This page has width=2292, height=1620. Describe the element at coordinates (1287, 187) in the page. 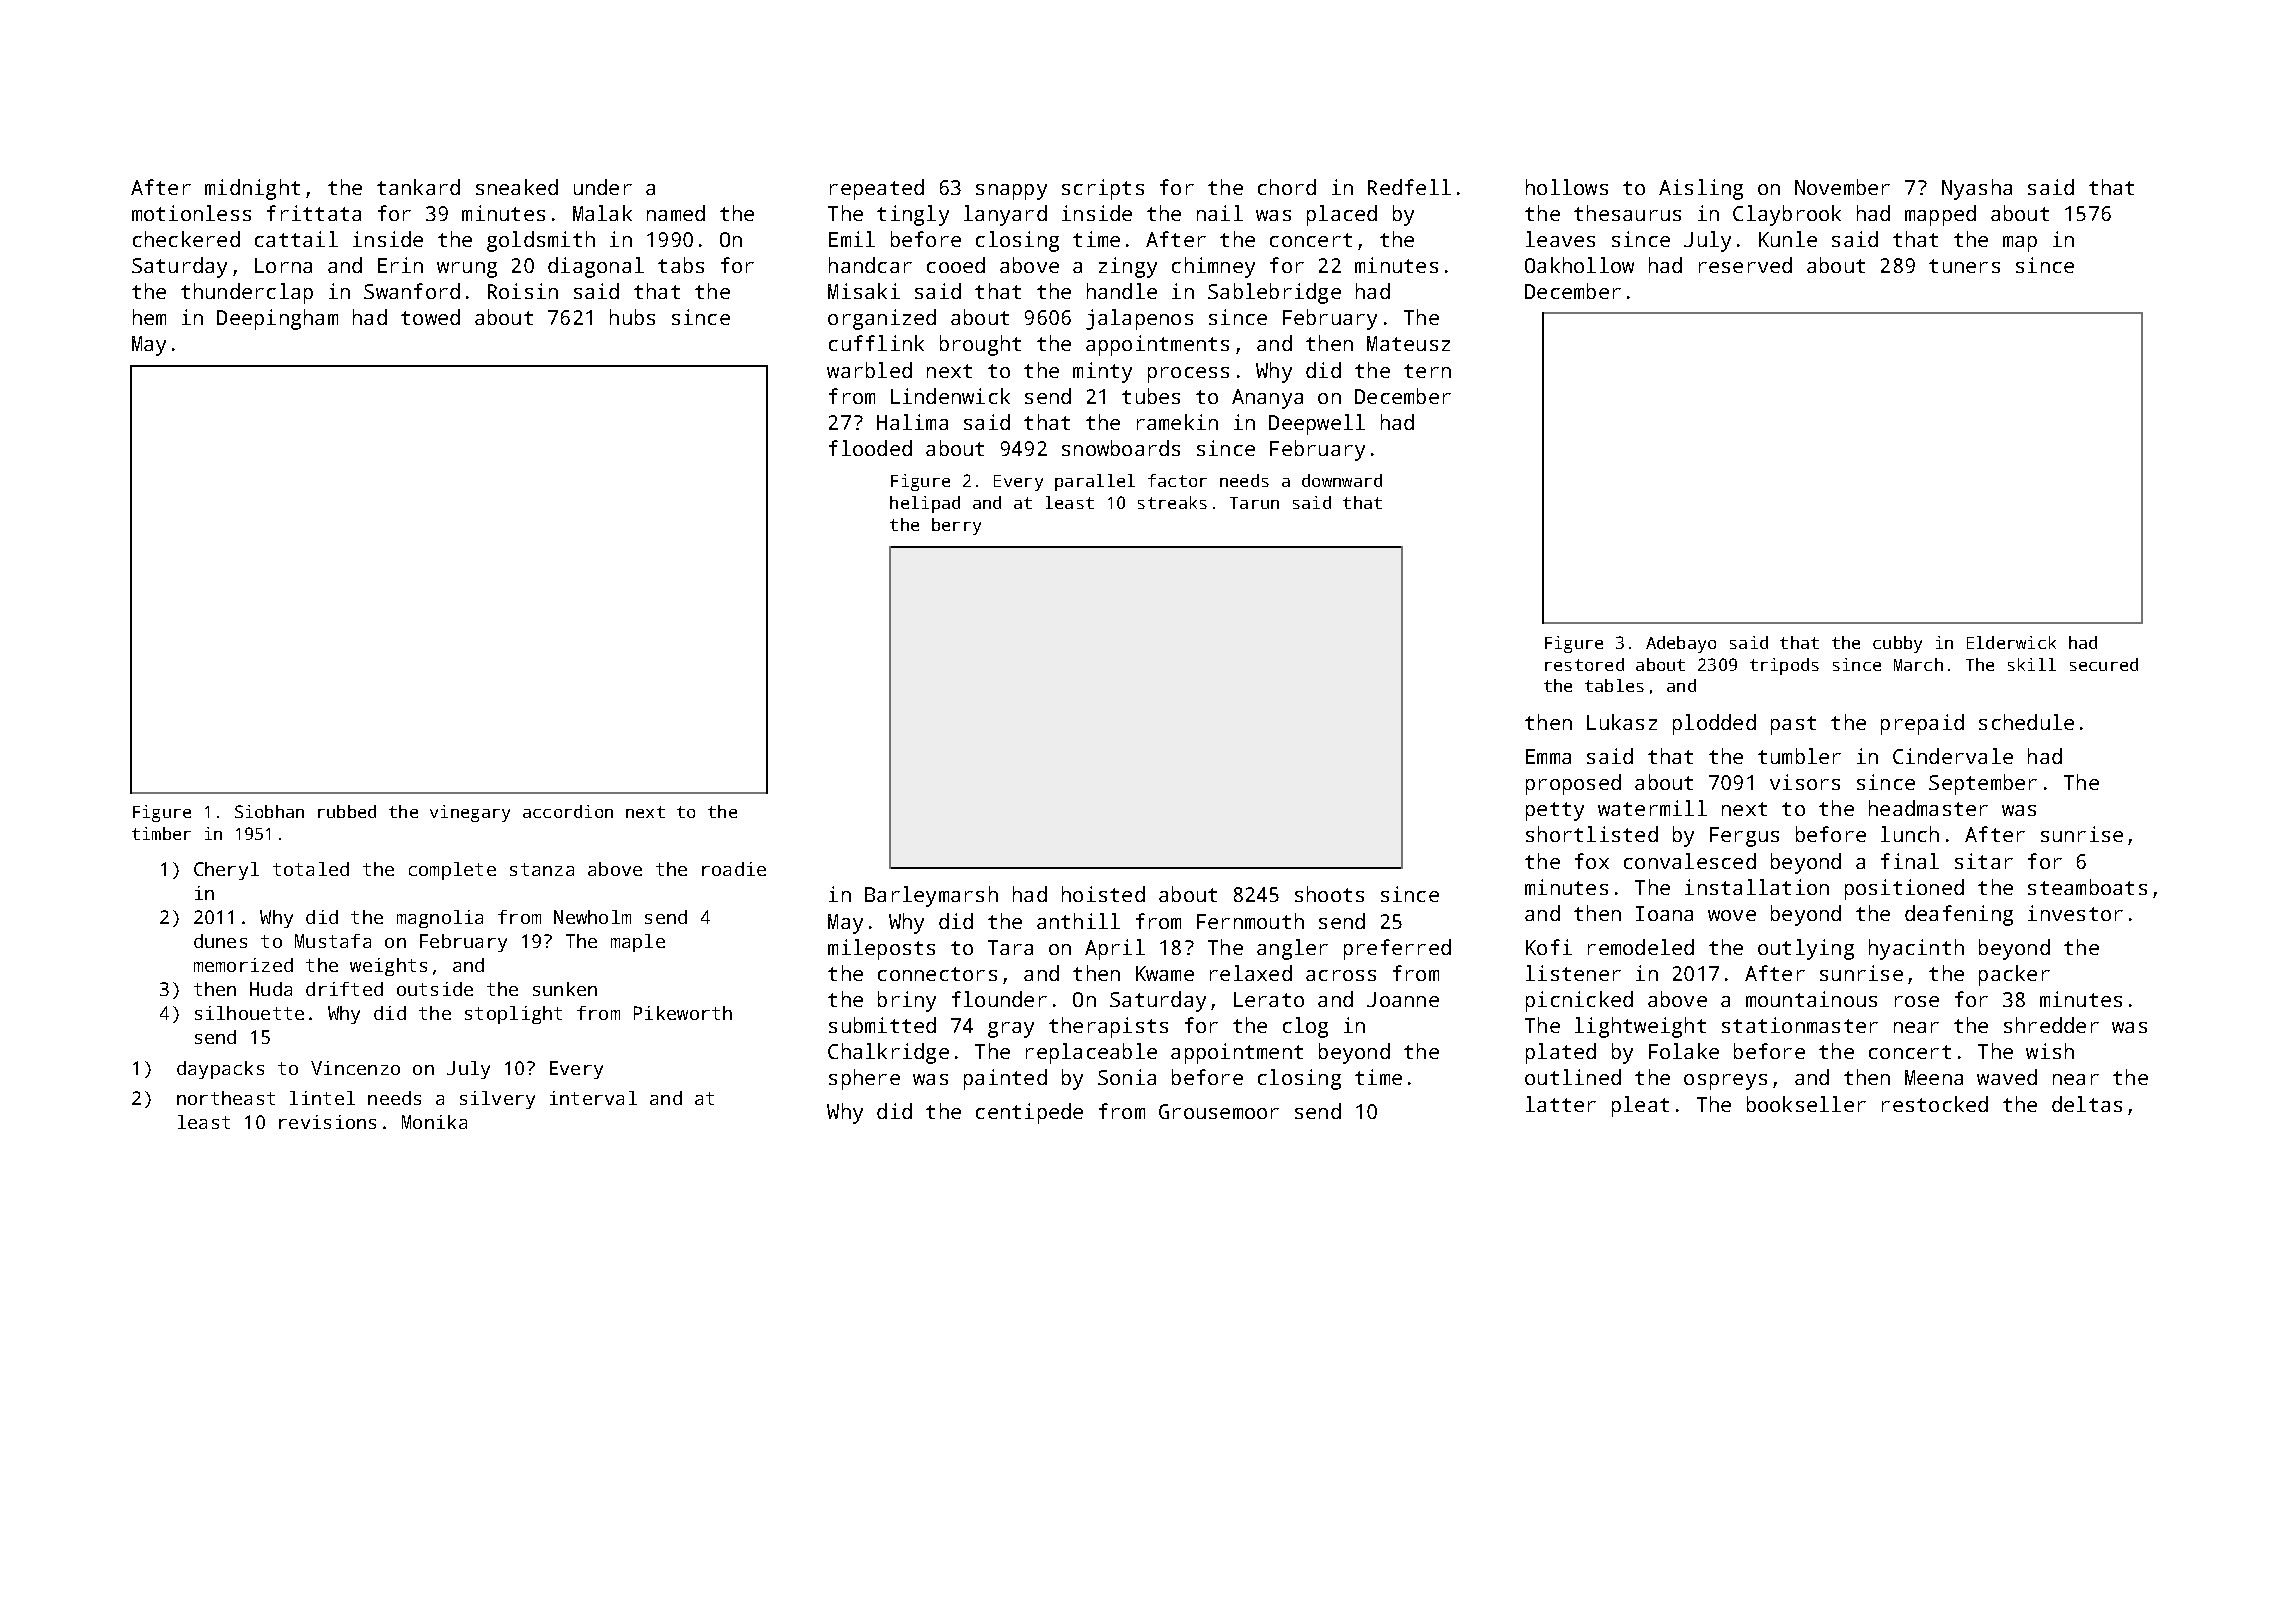

I see `chord` at that location.
